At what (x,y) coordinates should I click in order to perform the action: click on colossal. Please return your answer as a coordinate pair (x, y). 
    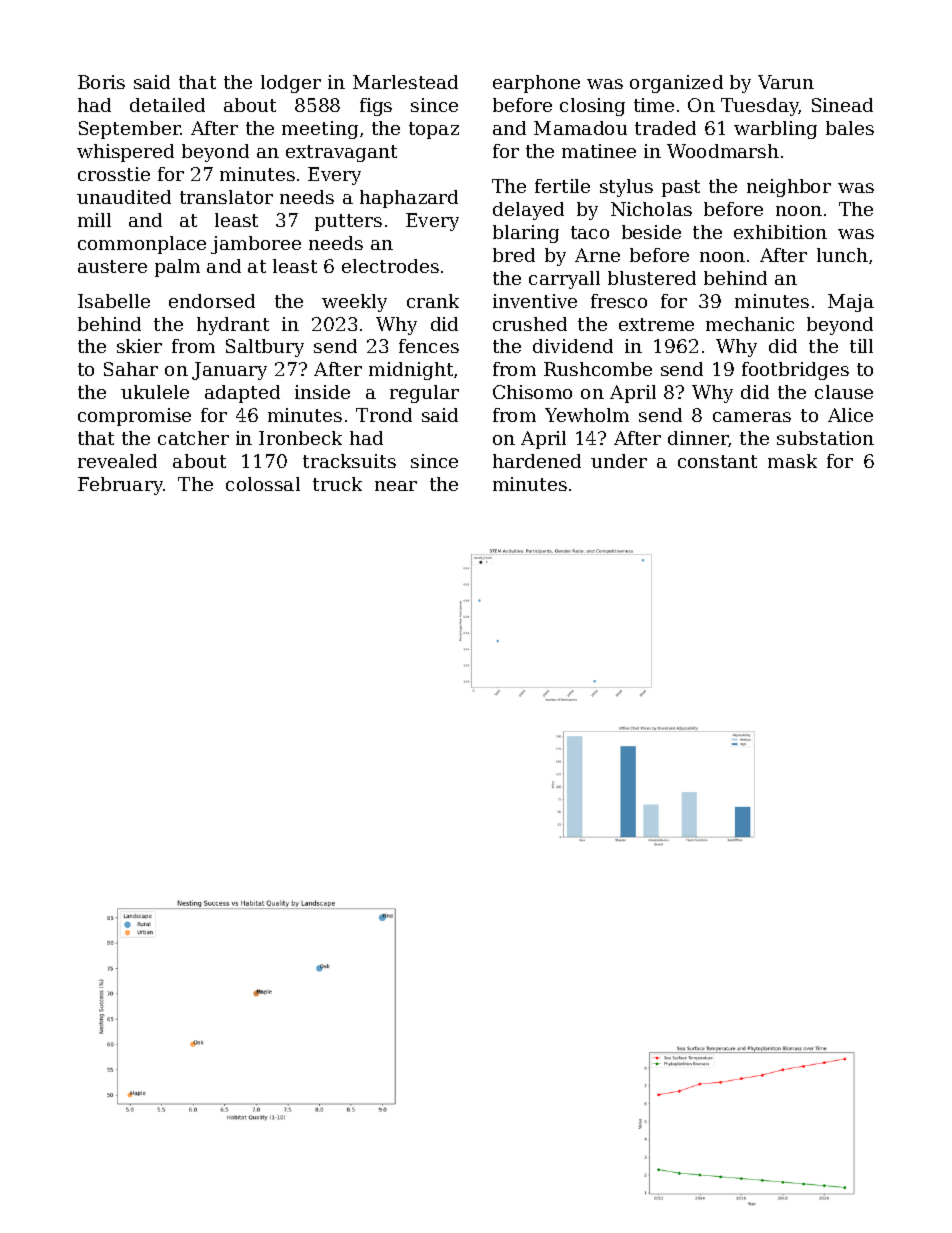
    Looking at the image, I should click on (263, 484).
